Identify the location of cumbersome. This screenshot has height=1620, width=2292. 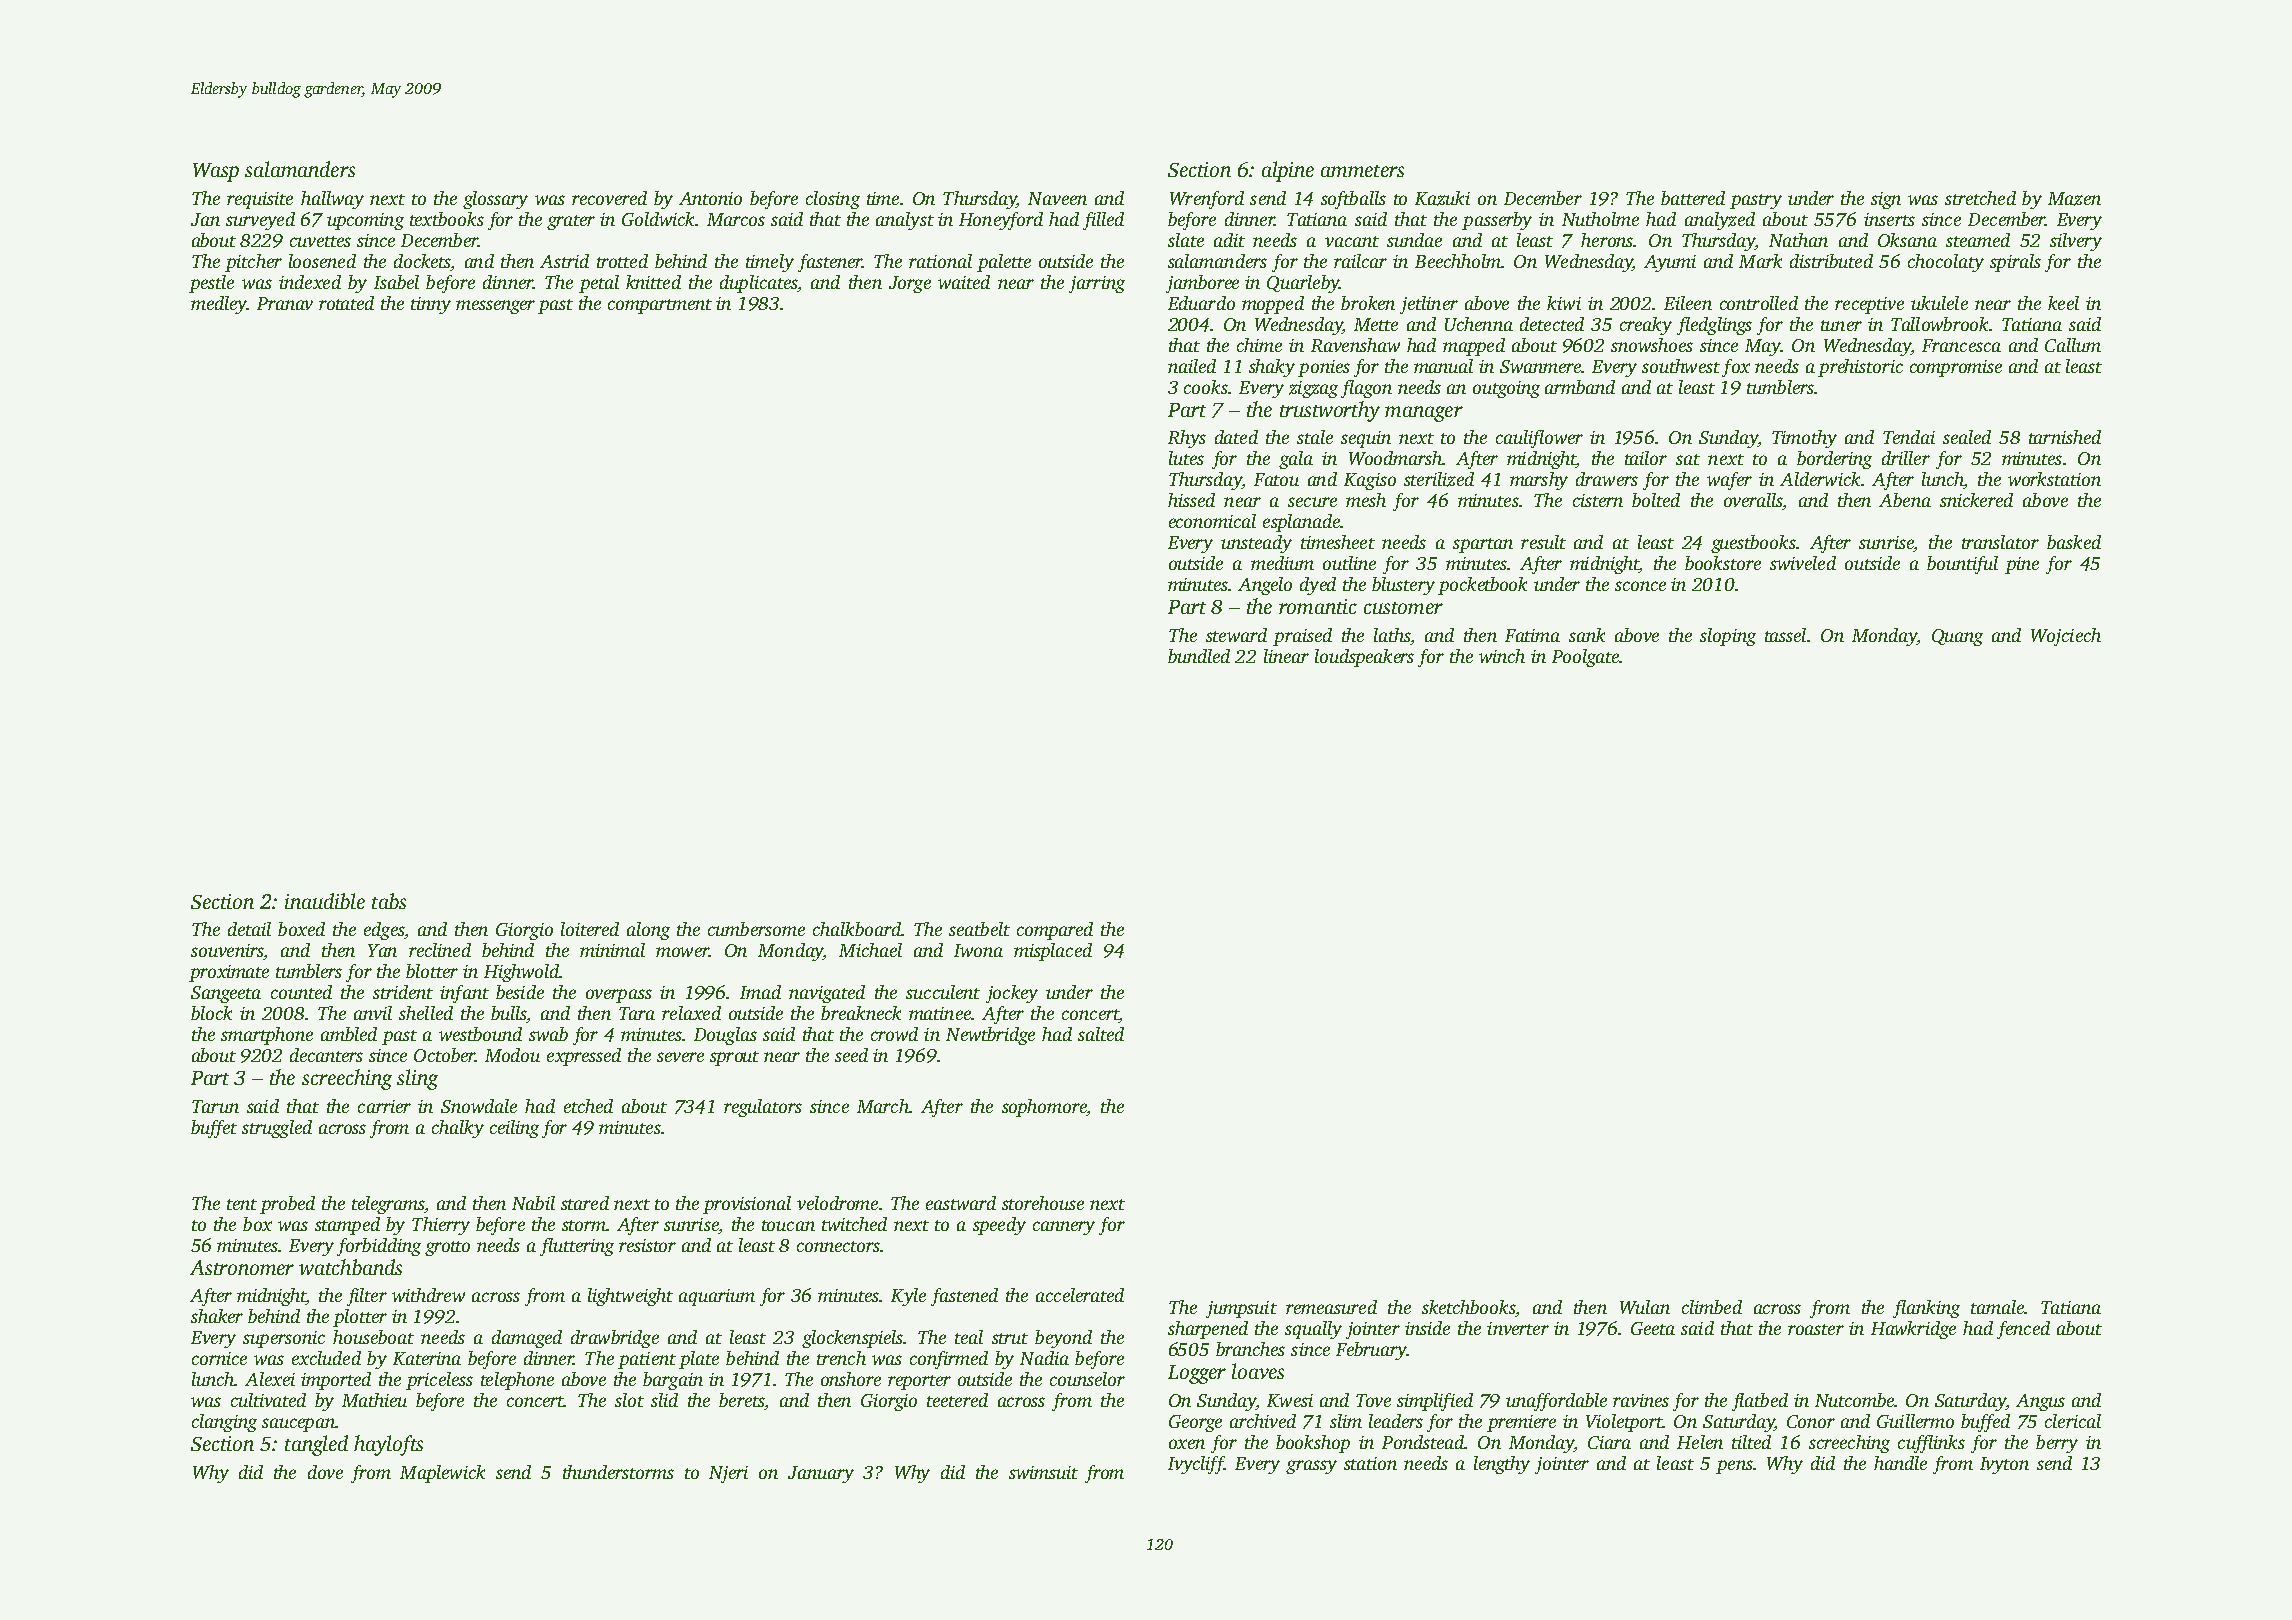
(756, 929).
